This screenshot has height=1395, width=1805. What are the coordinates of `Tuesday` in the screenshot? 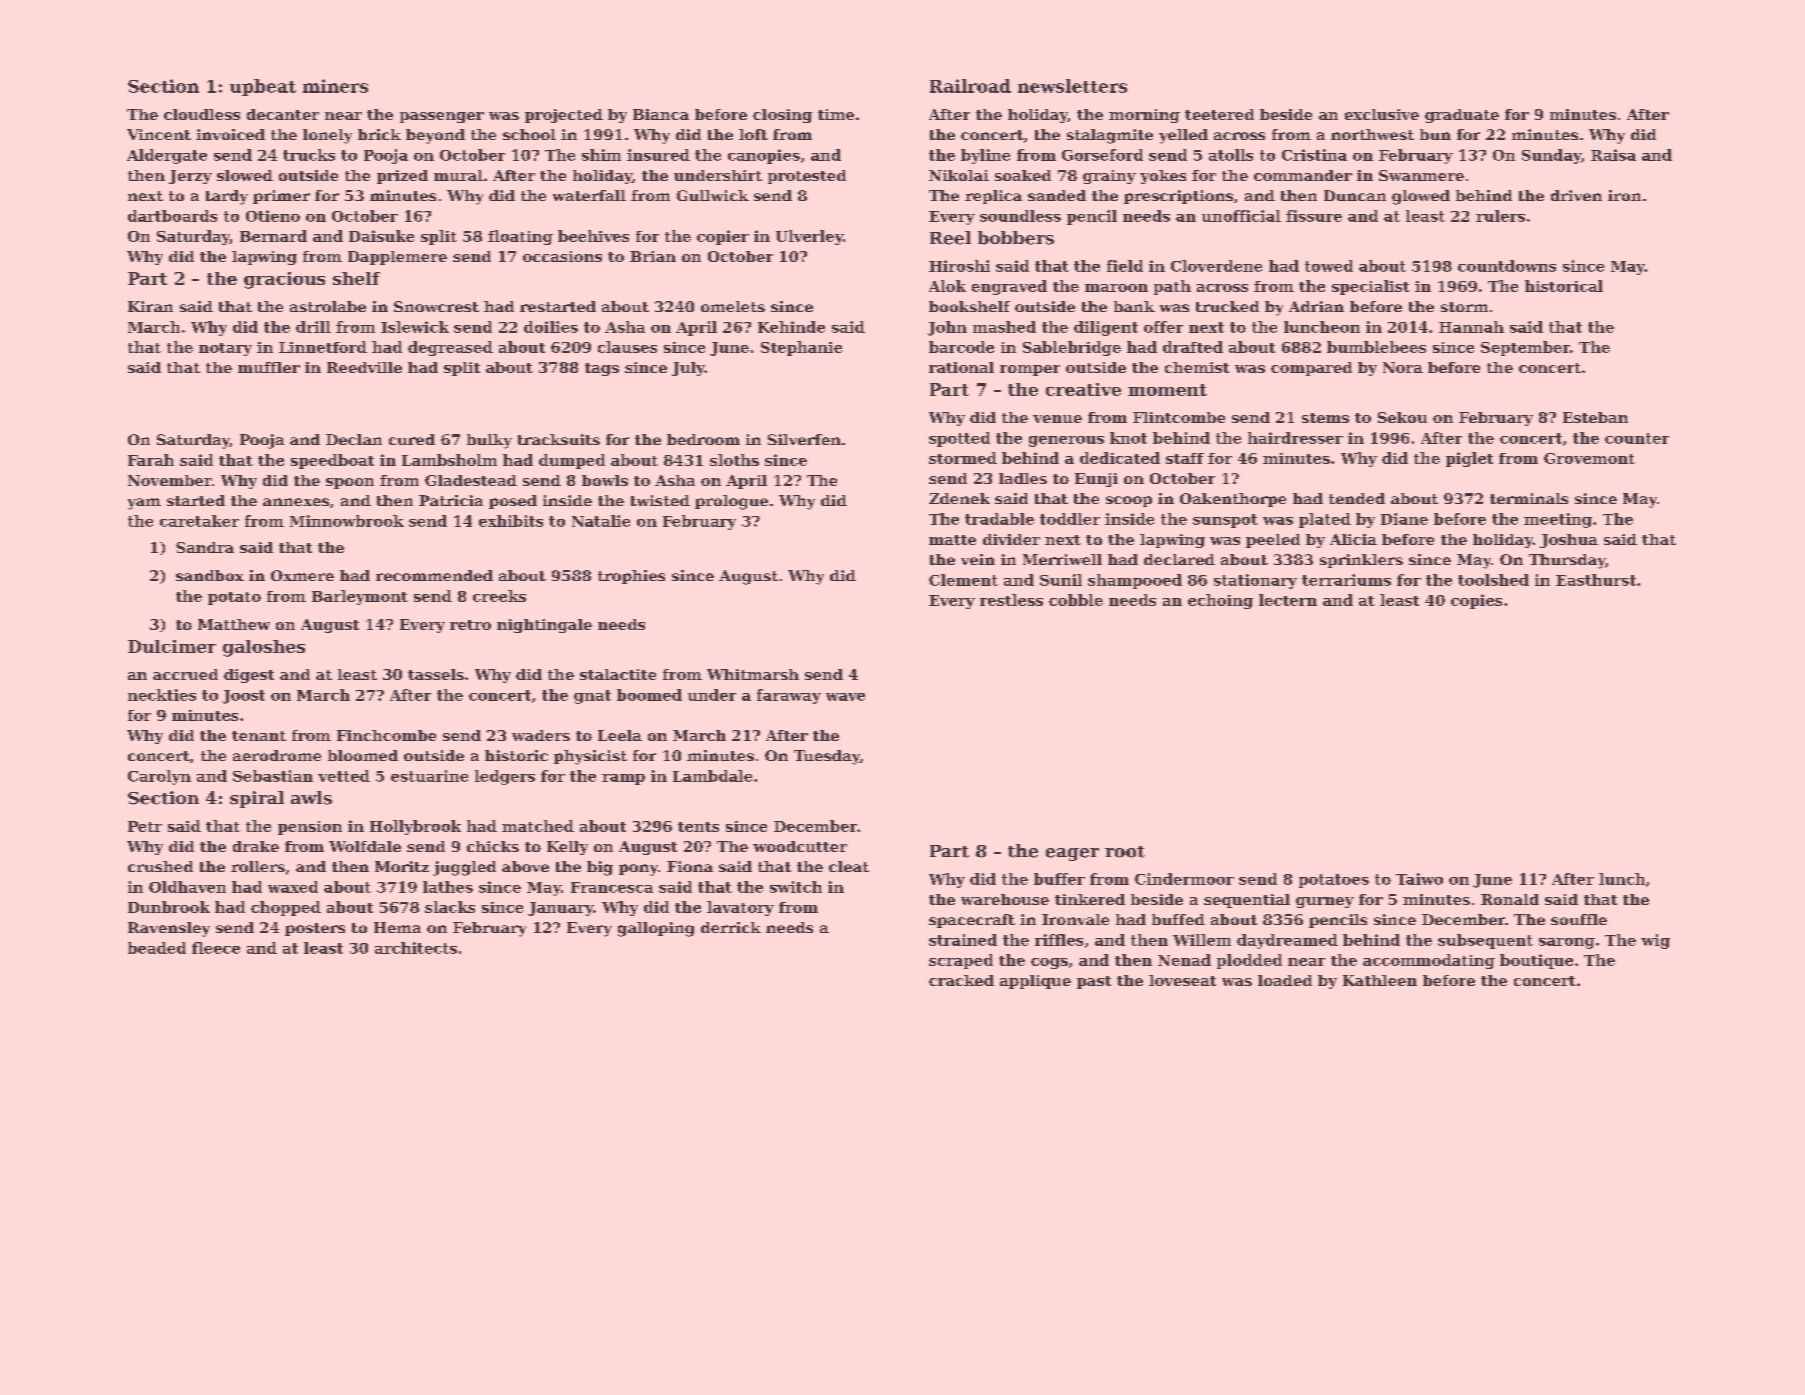 It's located at (827, 757).
